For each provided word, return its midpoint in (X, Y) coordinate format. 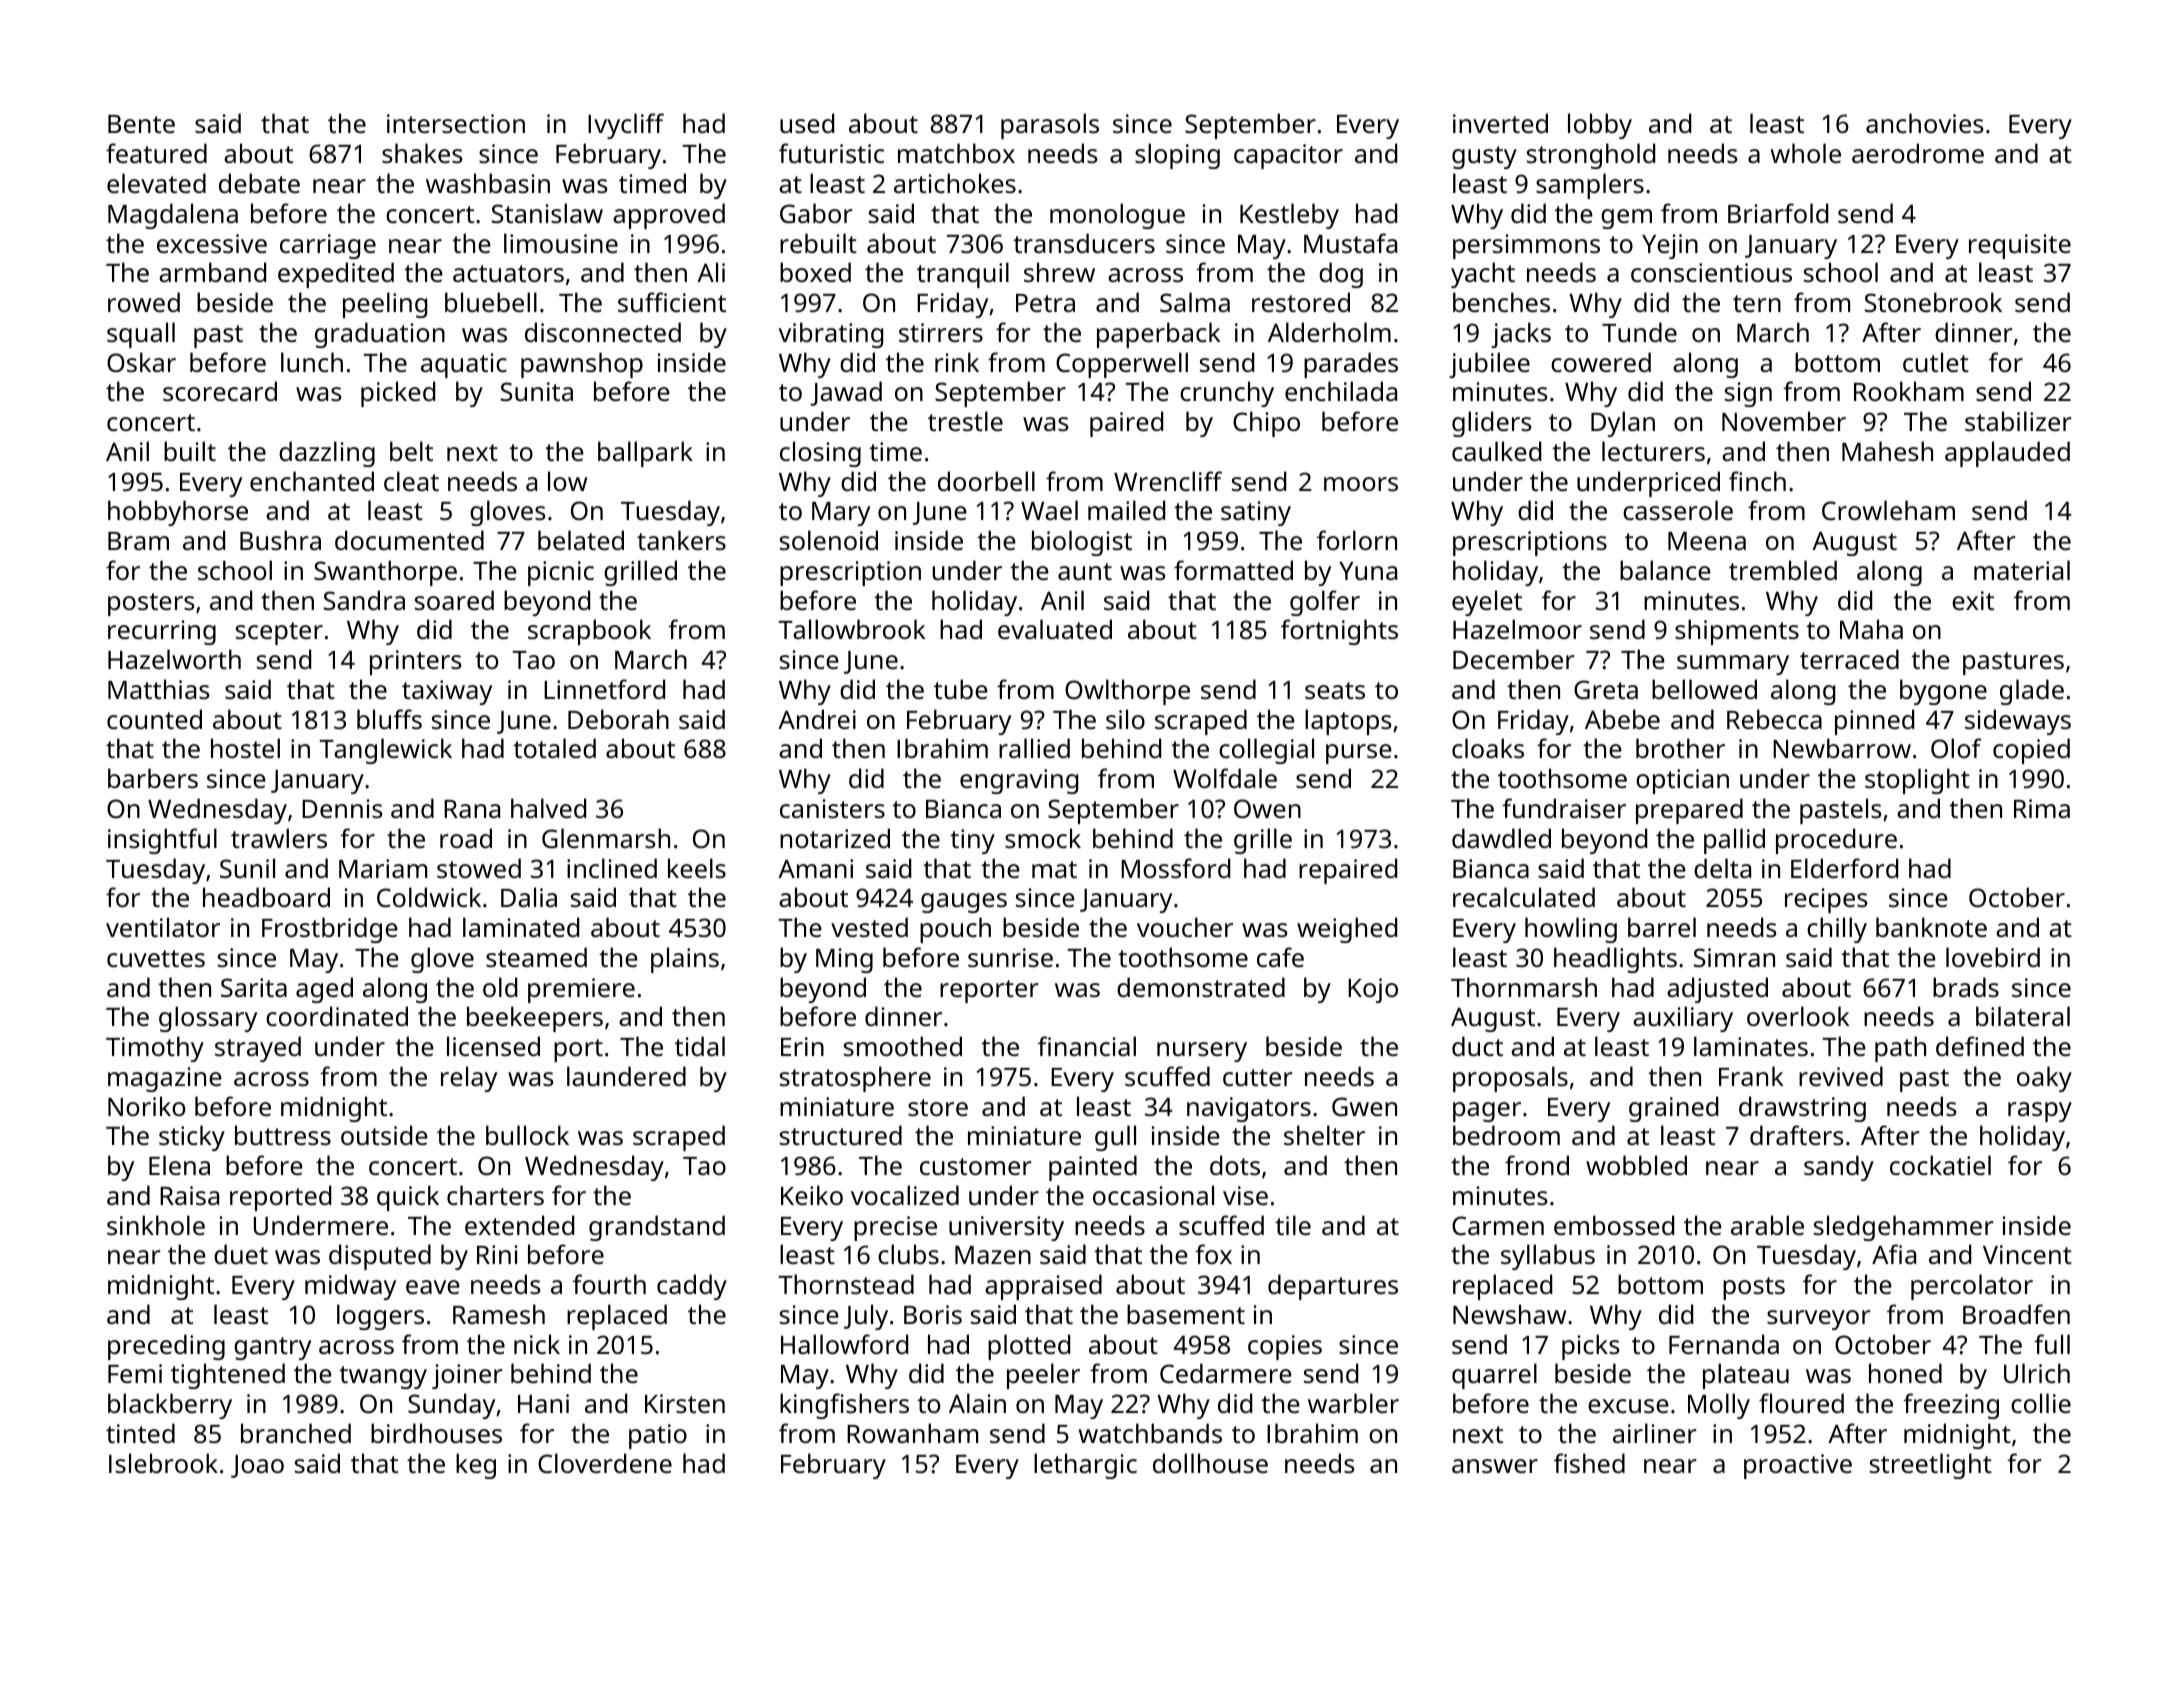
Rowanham (912, 1433)
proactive (1798, 1466)
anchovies (1924, 123)
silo (1125, 719)
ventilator (163, 927)
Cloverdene (605, 1463)
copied (2031, 751)
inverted (1500, 123)
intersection (456, 123)
